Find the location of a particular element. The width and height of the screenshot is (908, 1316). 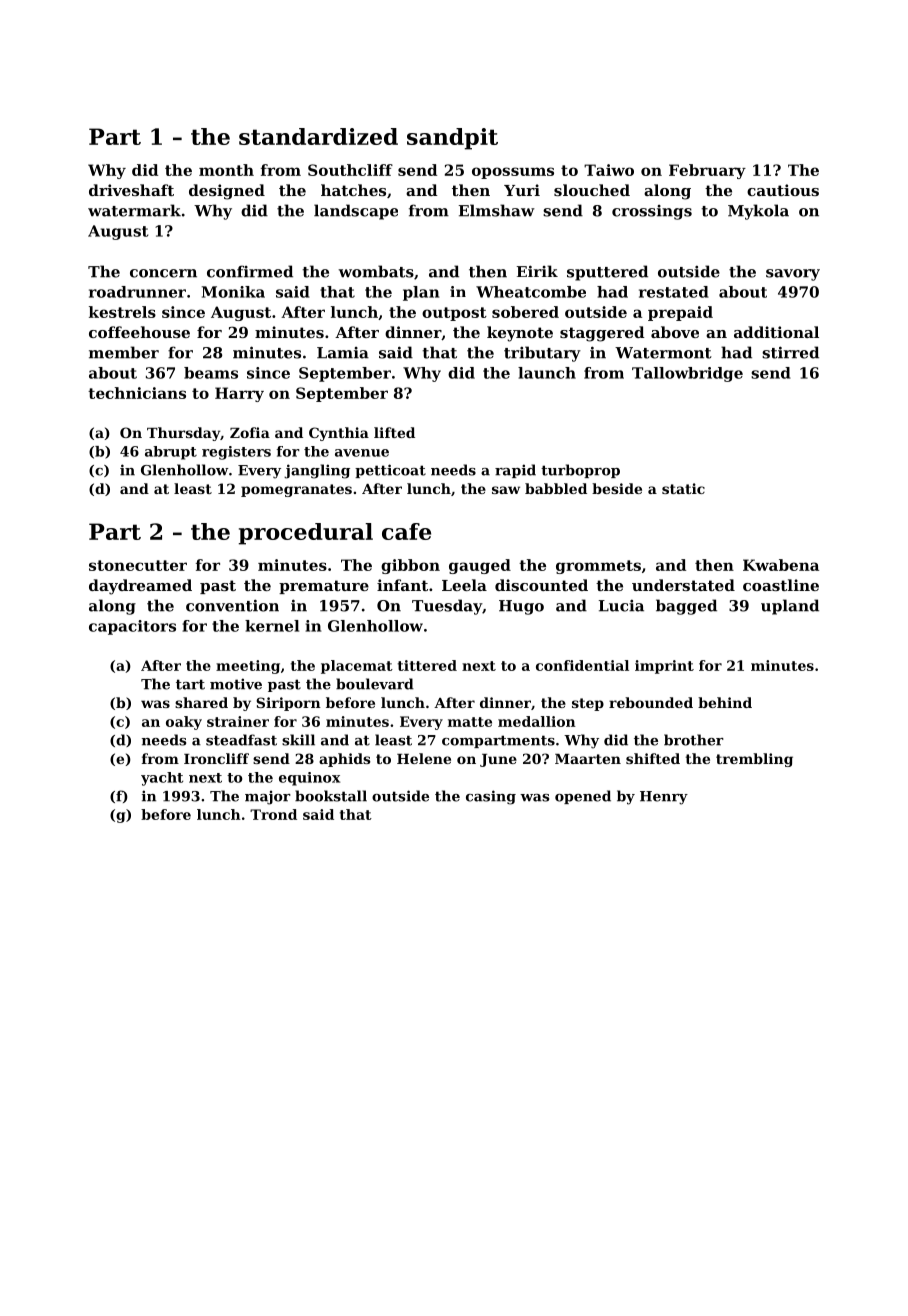

stonecutter is located at coordinates (138, 565).
